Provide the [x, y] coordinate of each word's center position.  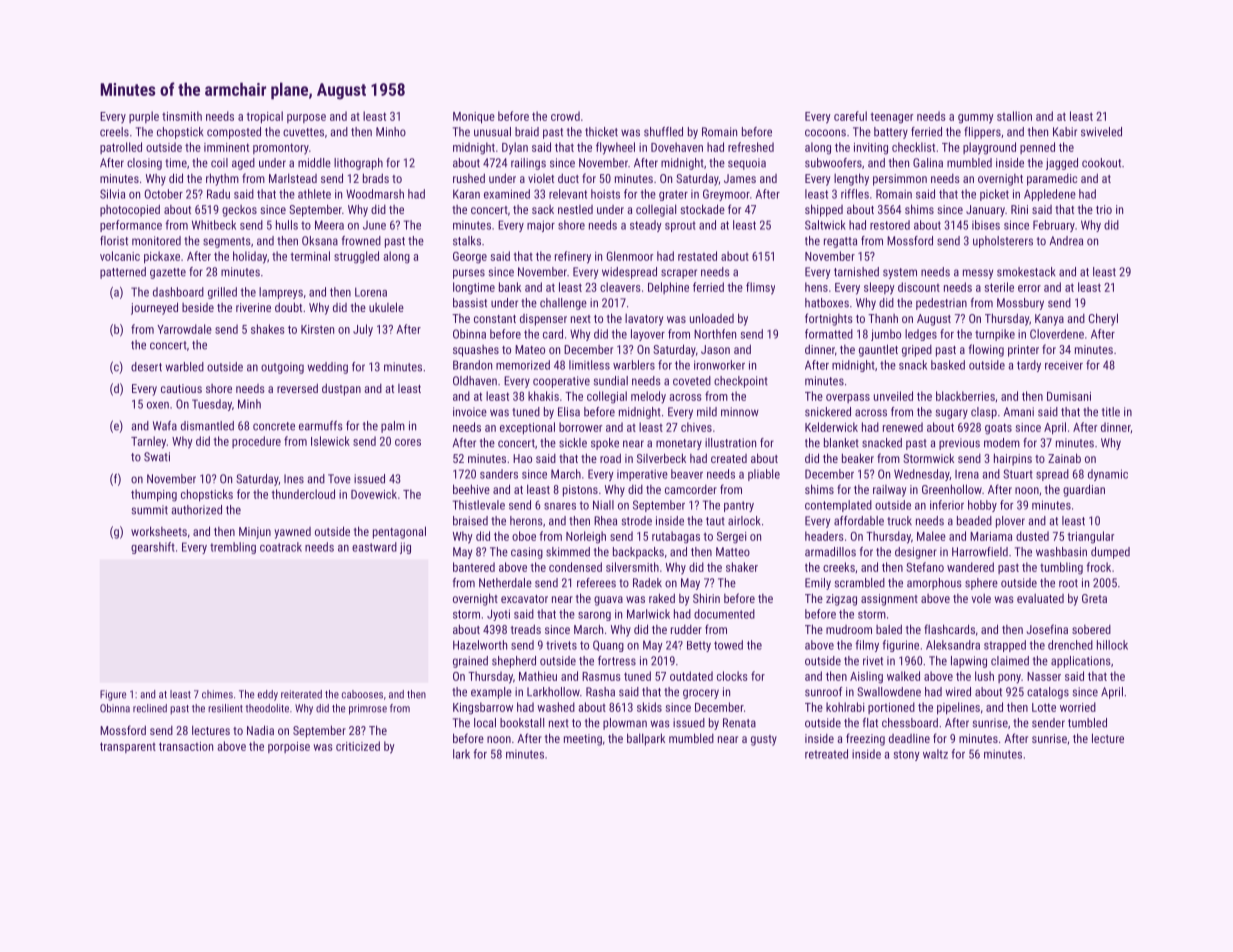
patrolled [121, 148]
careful [850, 116]
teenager [891, 118]
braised [470, 521]
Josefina [1047, 629]
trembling [233, 548]
